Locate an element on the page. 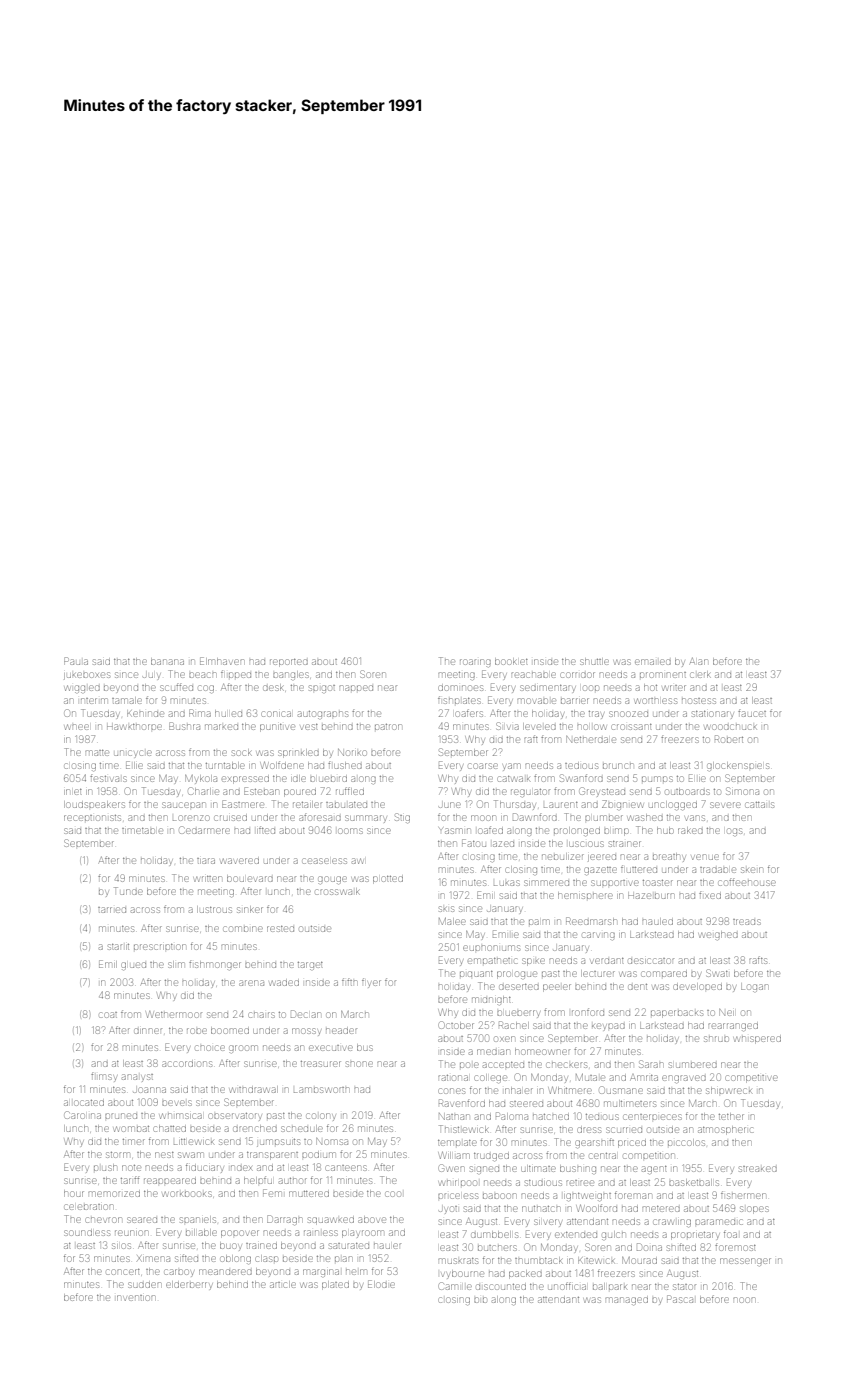 The image size is (849, 1400). Rachel is located at coordinates (514, 1025).
